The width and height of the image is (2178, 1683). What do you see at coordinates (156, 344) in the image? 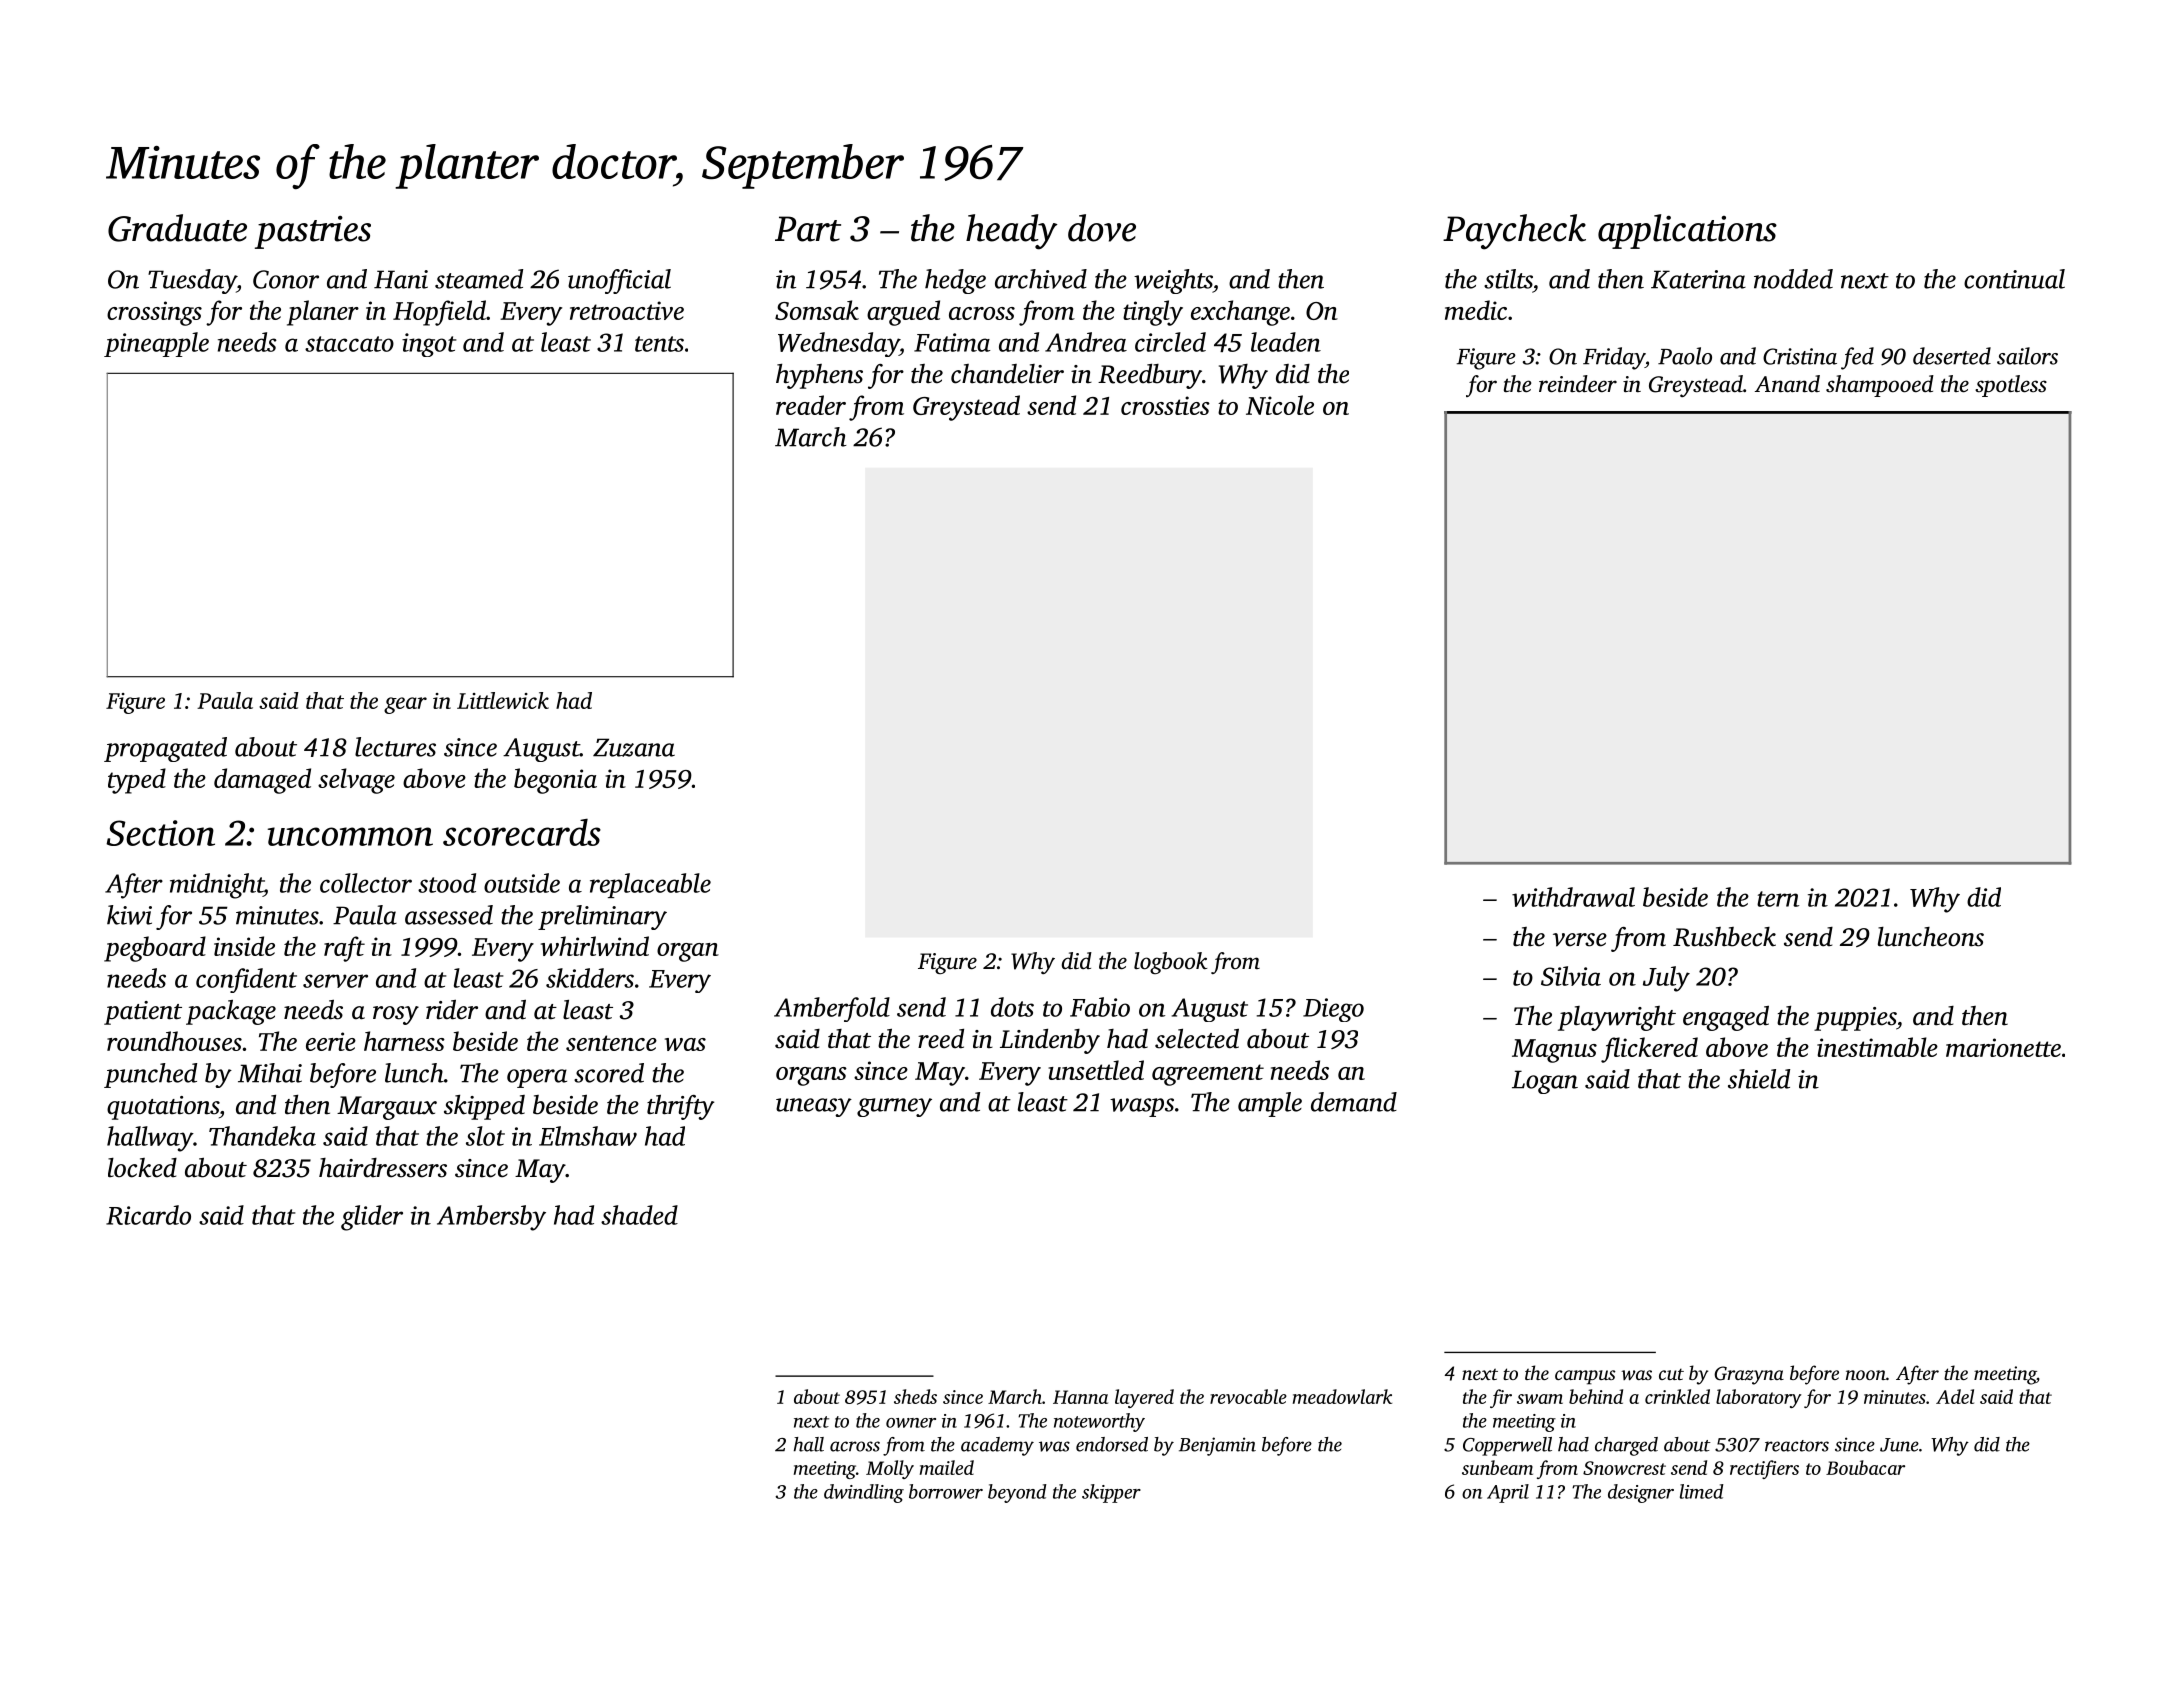
I see `pineapple` at bounding box center [156, 344].
